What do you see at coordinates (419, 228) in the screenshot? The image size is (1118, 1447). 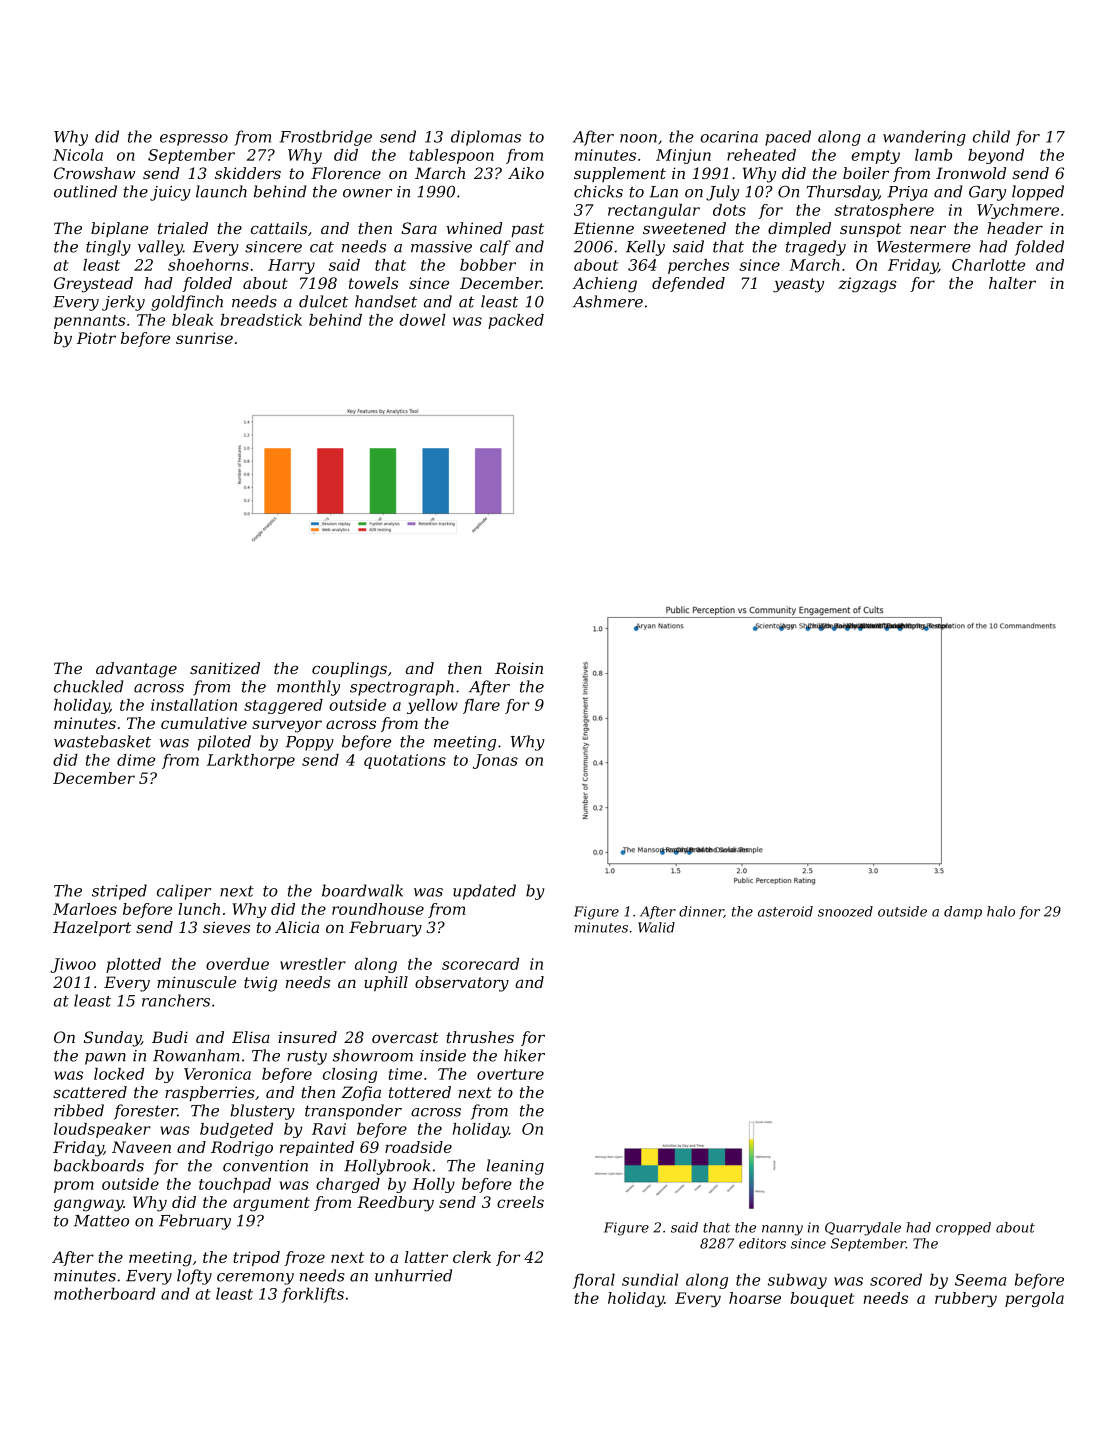 I see `Sara` at bounding box center [419, 228].
